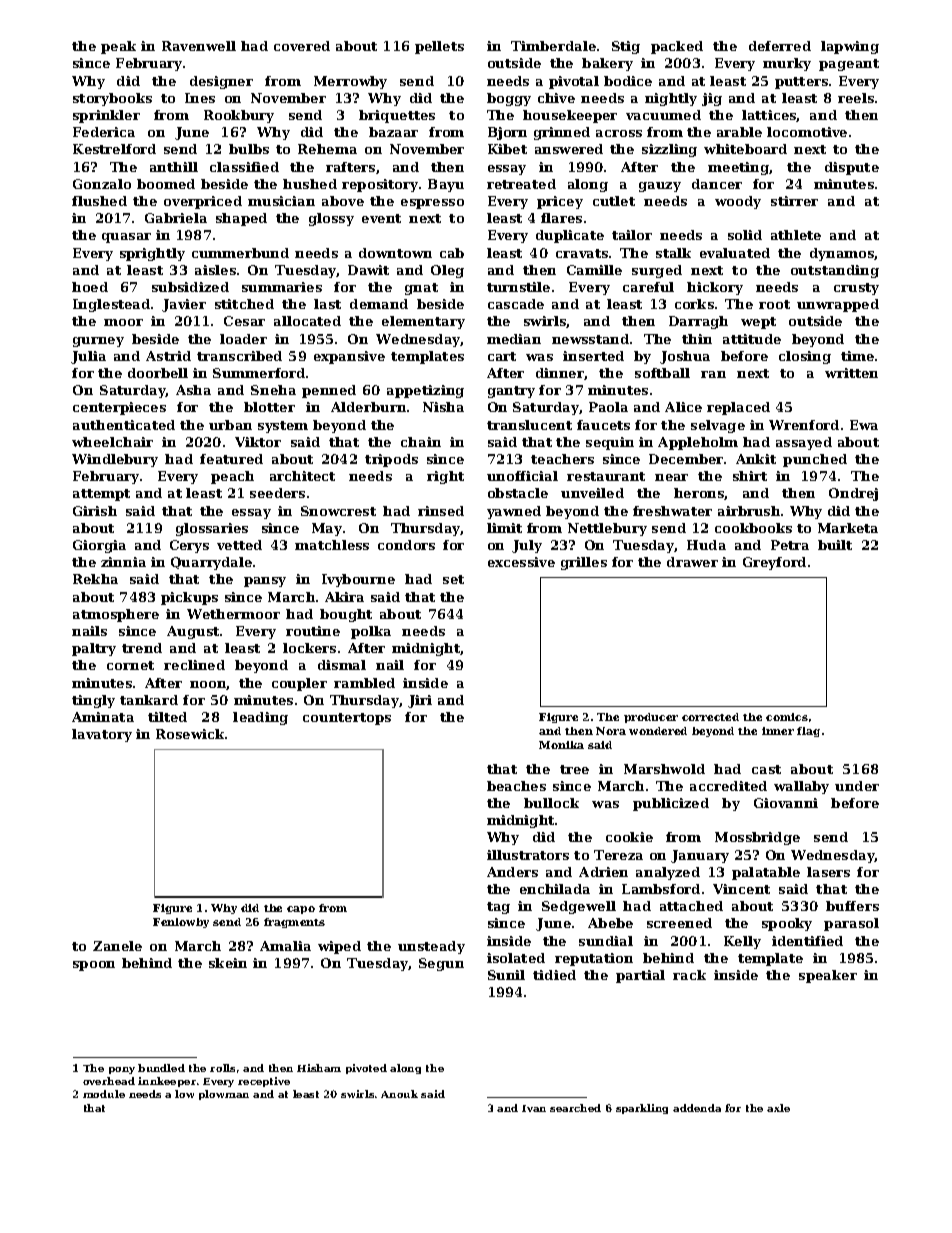 The image size is (952, 1233). What do you see at coordinates (516, 786) in the screenshot?
I see `beaches` at bounding box center [516, 786].
